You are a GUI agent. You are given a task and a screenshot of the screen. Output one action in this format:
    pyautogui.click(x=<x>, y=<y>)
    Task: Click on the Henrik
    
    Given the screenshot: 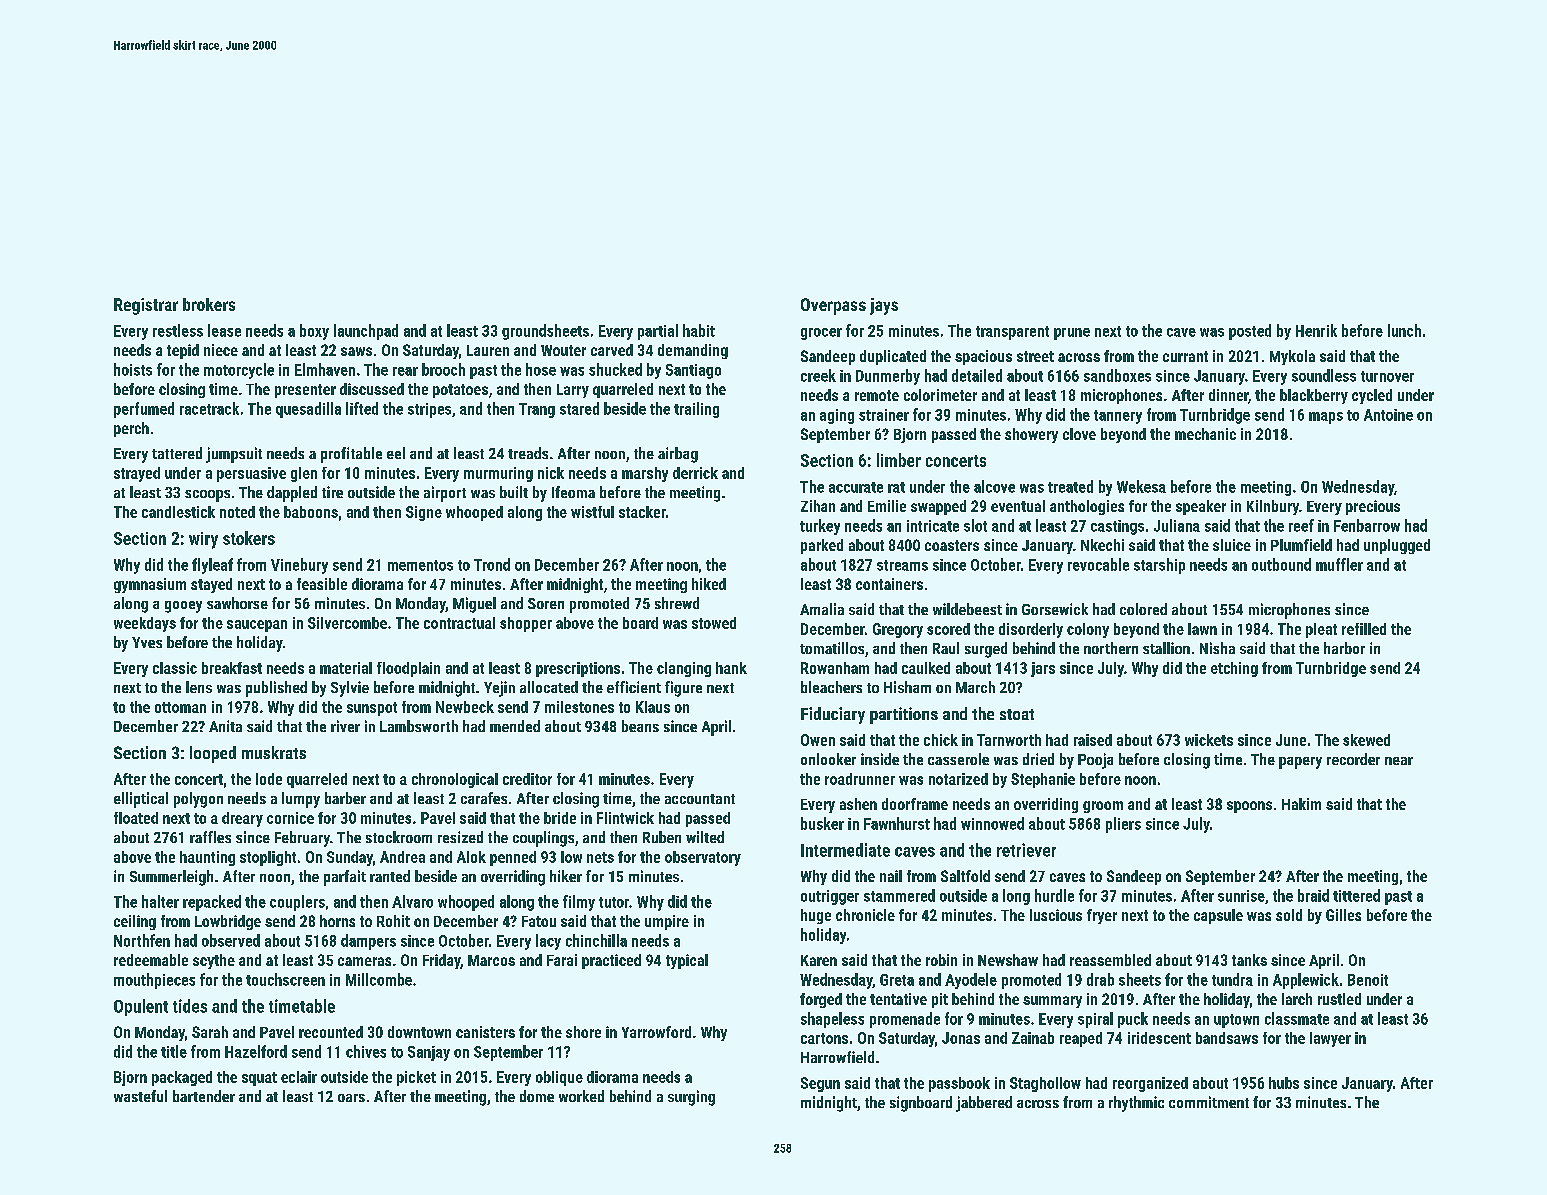 What is the action you would take?
    pyautogui.click(x=1316, y=330)
